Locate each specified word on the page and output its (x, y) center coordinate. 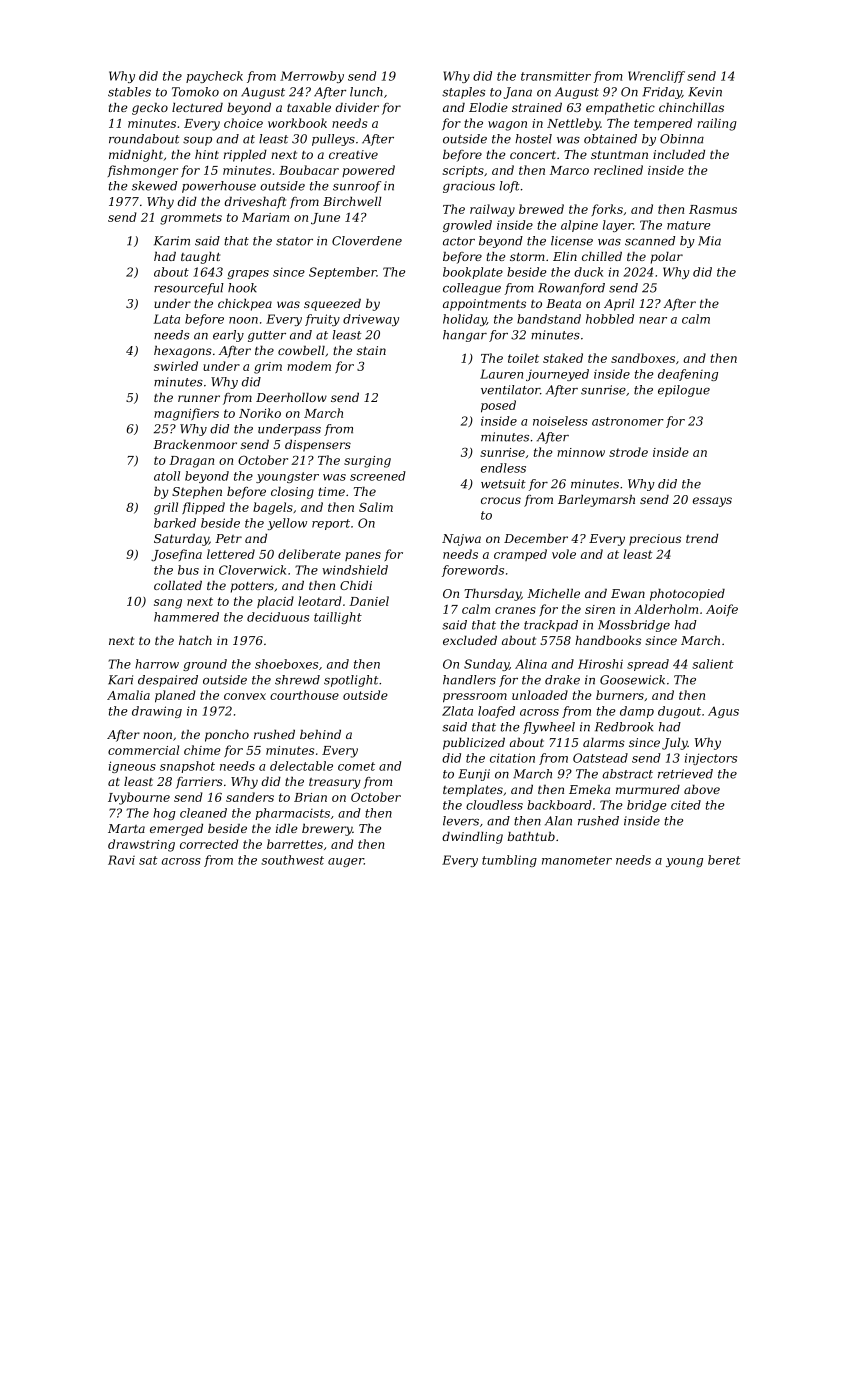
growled (467, 226)
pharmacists (292, 814)
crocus (501, 500)
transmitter (556, 76)
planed (175, 696)
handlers (469, 680)
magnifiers (186, 414)
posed (498, 406)
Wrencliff (656, 77)
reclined (618, 170)
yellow (287, 524)
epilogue (684, 391)
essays (712, 502)
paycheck (214, 77)
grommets (191, 219)
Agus (723, 712)
